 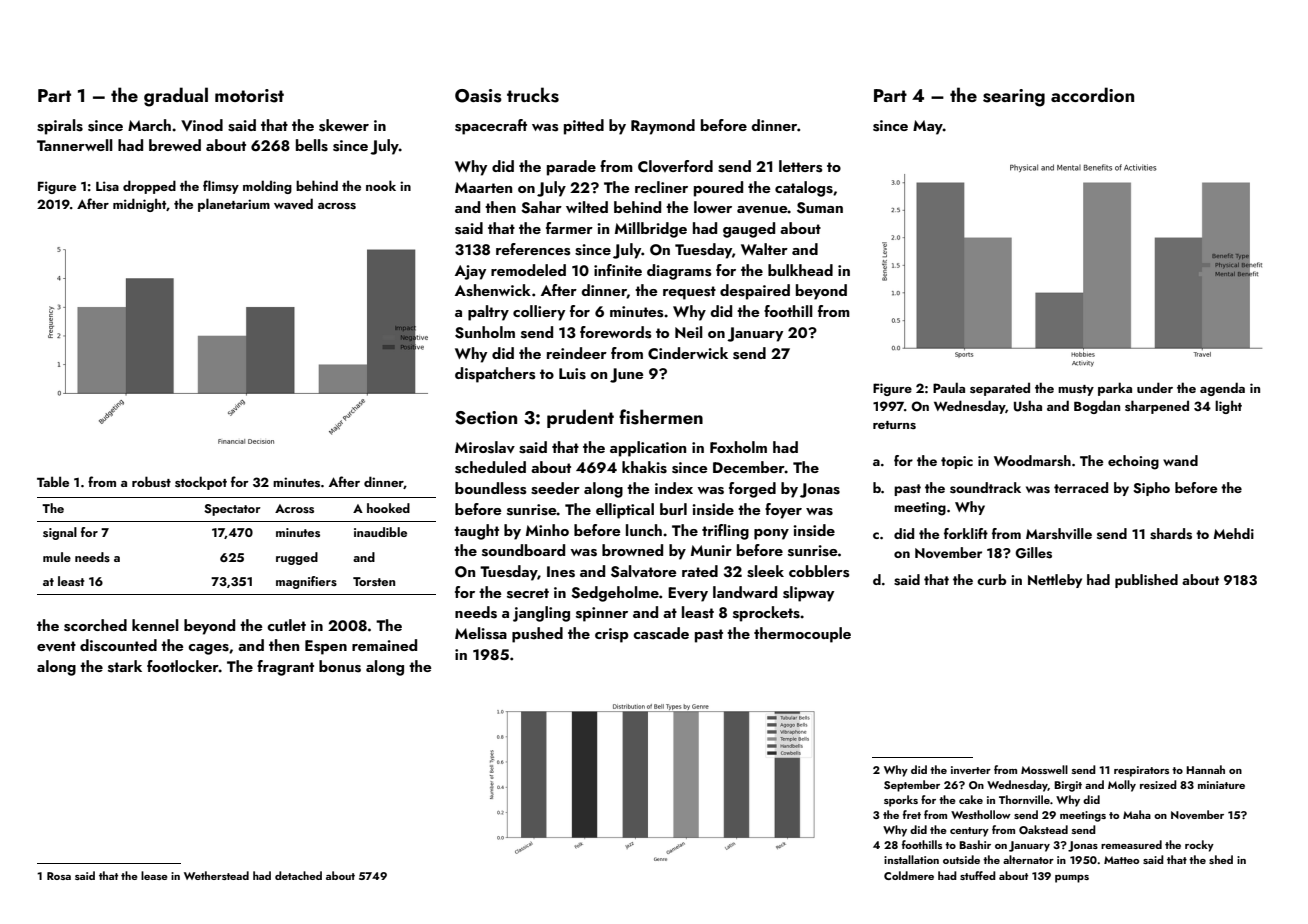 What do you see at coordinates (59, 876) in the page?
I see `Rosa` at bounding box center [59, 876].
